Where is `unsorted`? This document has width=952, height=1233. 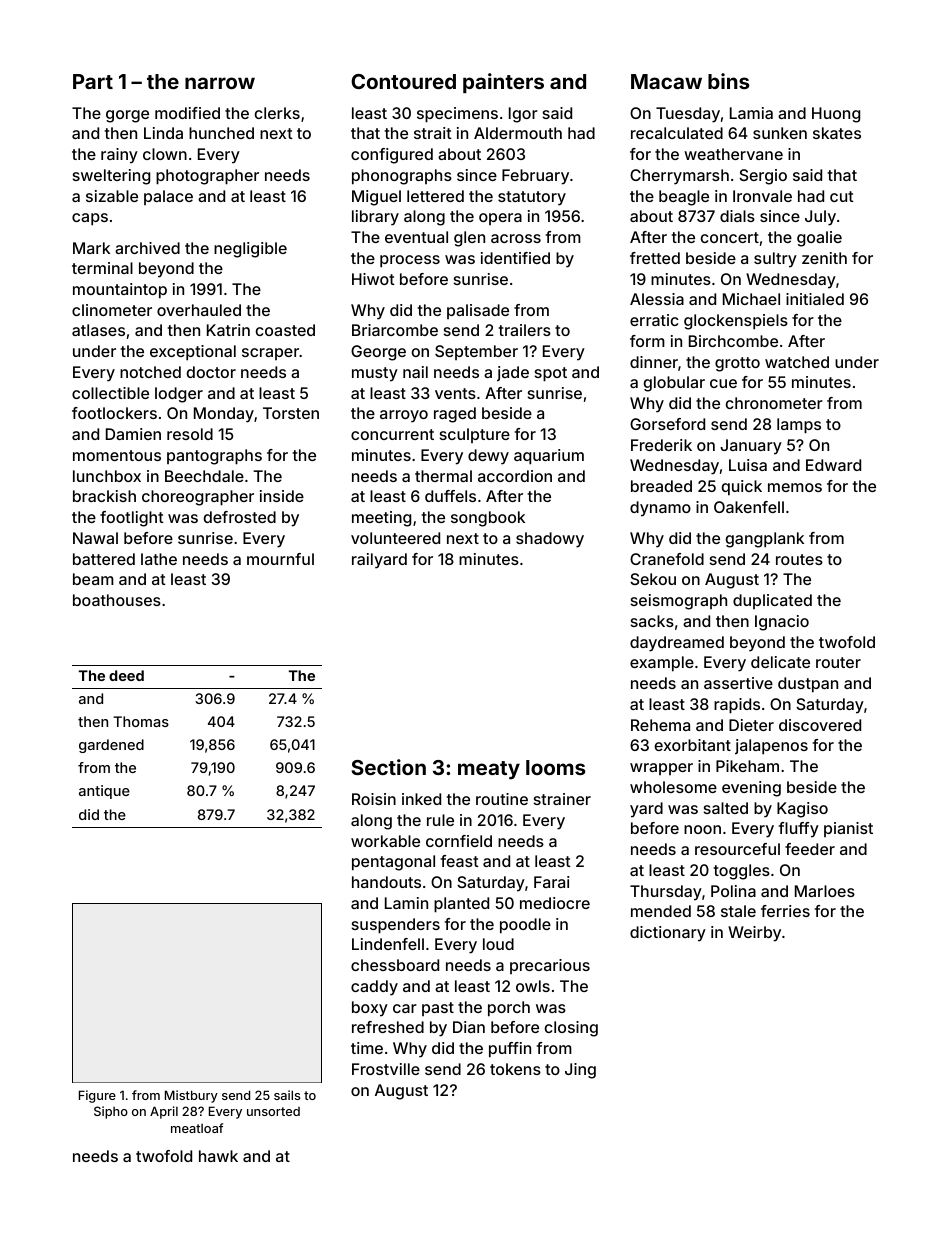 unsorted is located at coordinates (273, 1111).
